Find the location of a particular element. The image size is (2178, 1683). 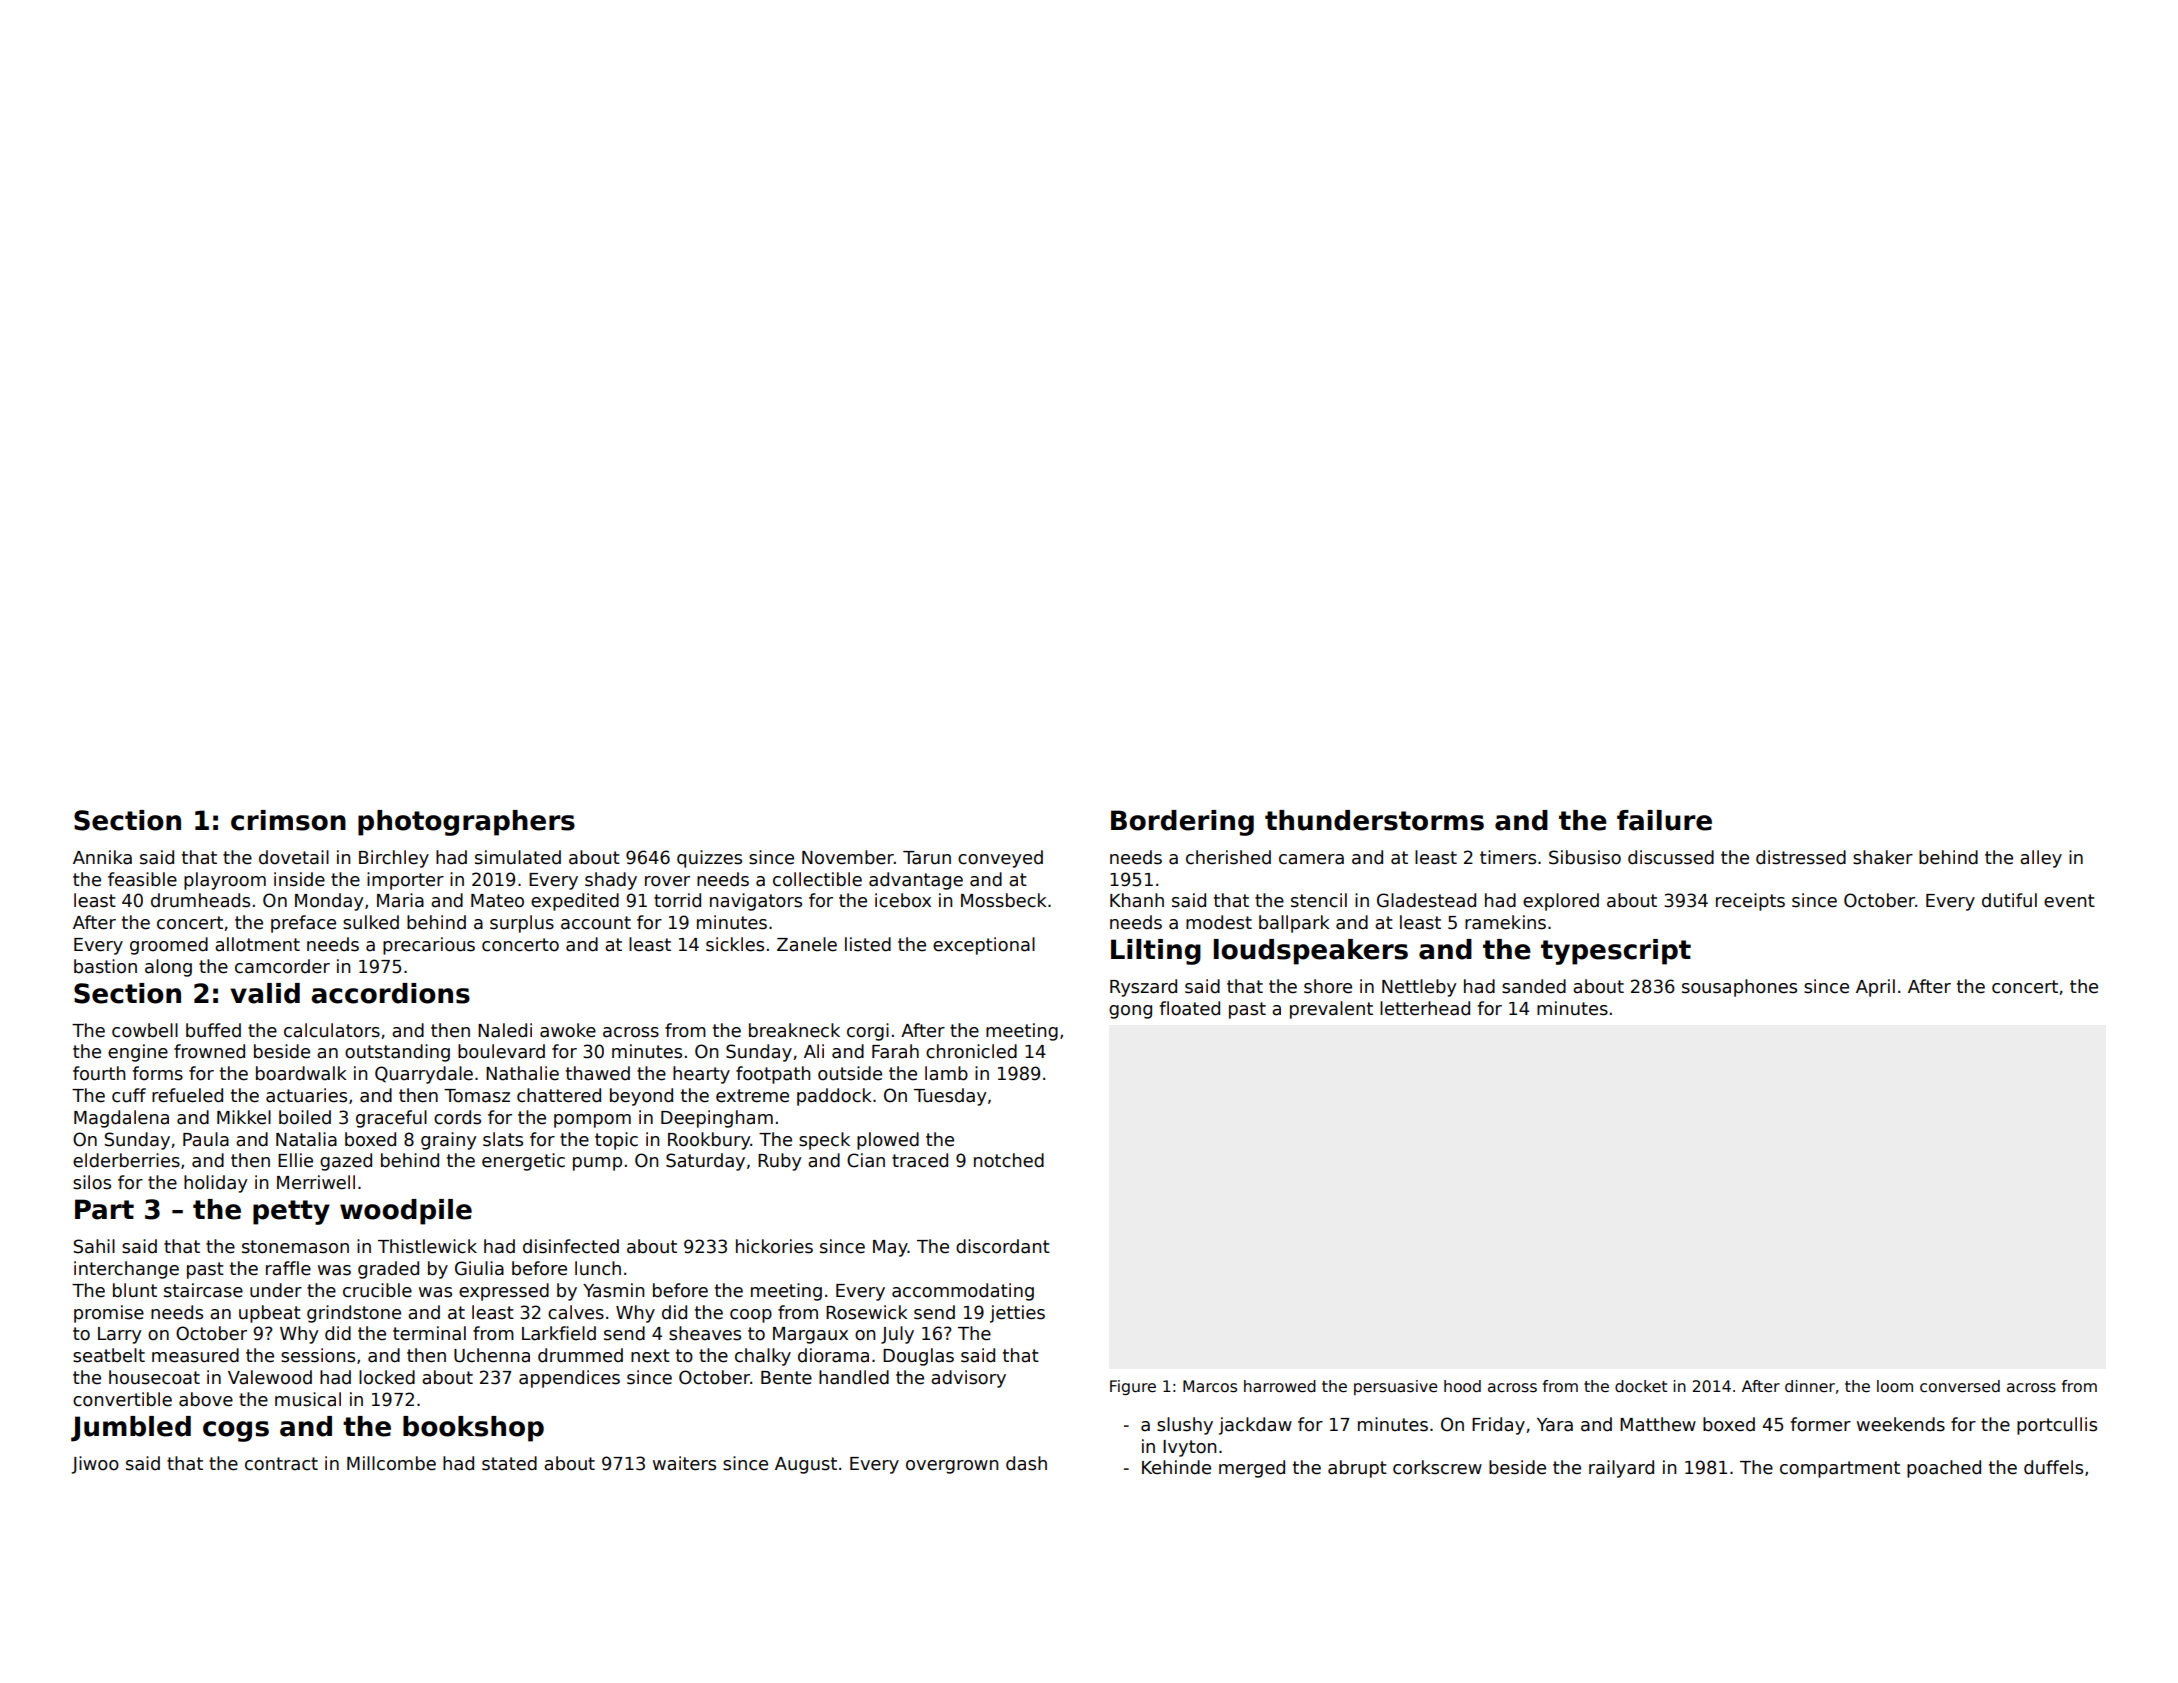

listed is located at coordinates (868, 944).
